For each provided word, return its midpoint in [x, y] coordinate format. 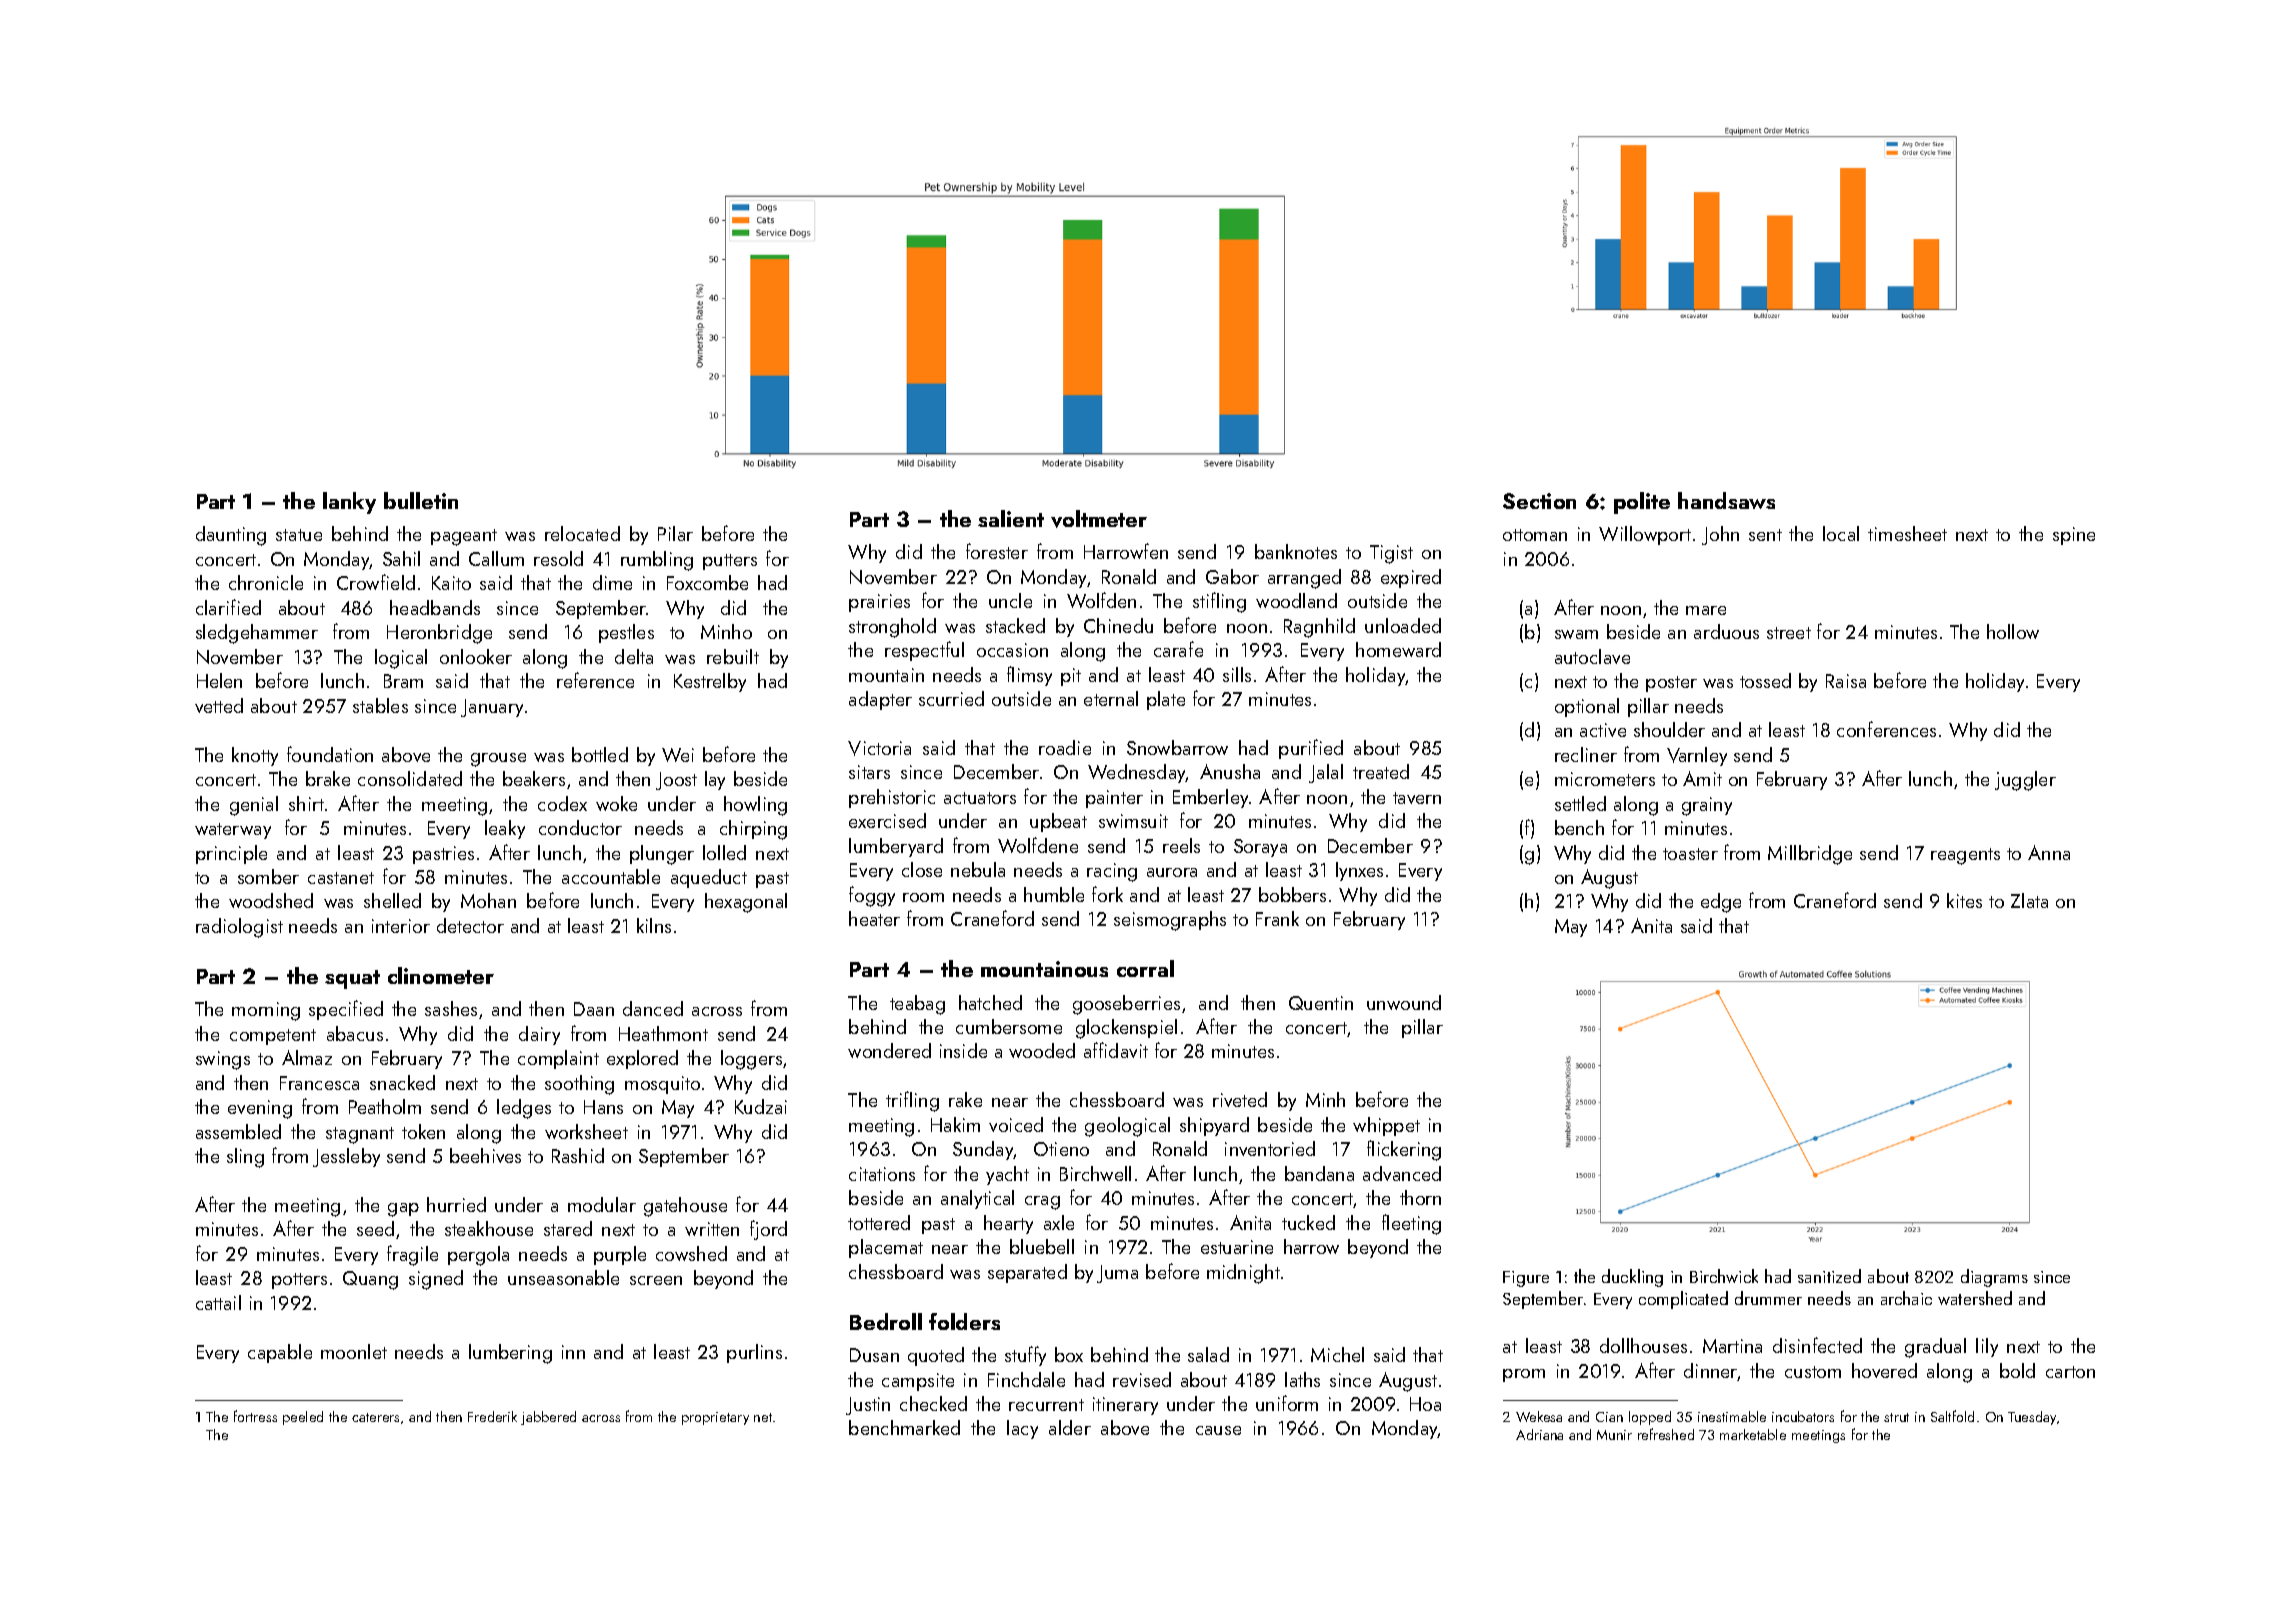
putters [730, 562]
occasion [1012, 650]
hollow [2013, 631]
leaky [505, 829]
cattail [218, 1302]
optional [1587, 707]
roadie [1065, 747]
